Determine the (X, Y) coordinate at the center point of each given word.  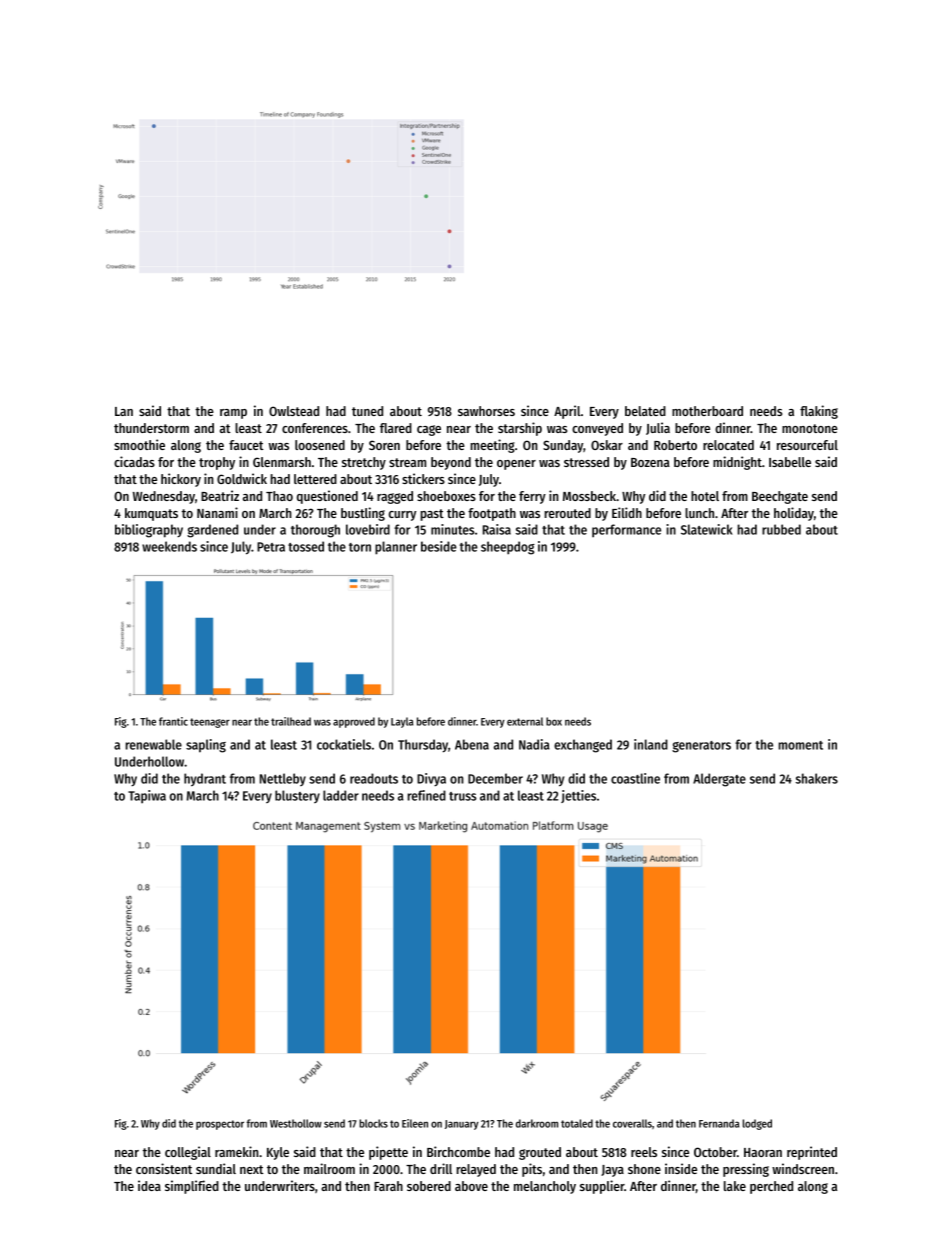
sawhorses (486, 411)
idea (149, 1185)
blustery (297, 796)
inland (651, 744)
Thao (279, 496)
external (525, 721)
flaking (819, 412)
